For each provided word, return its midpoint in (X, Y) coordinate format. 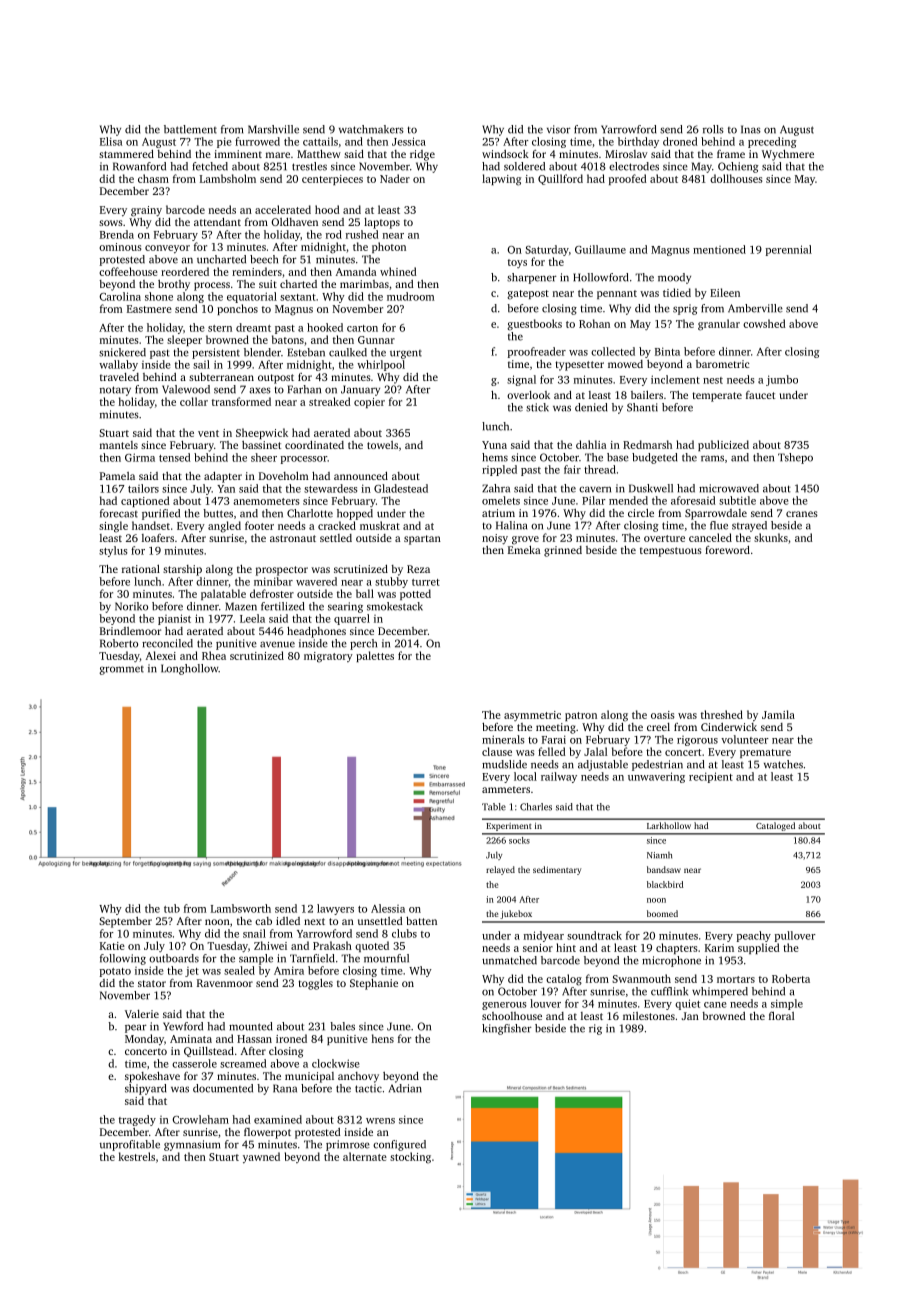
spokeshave (152, 1077)
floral (781, 1016)
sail (201, 364)
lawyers (335, 909)
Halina (511, 525)
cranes (802, 514)
